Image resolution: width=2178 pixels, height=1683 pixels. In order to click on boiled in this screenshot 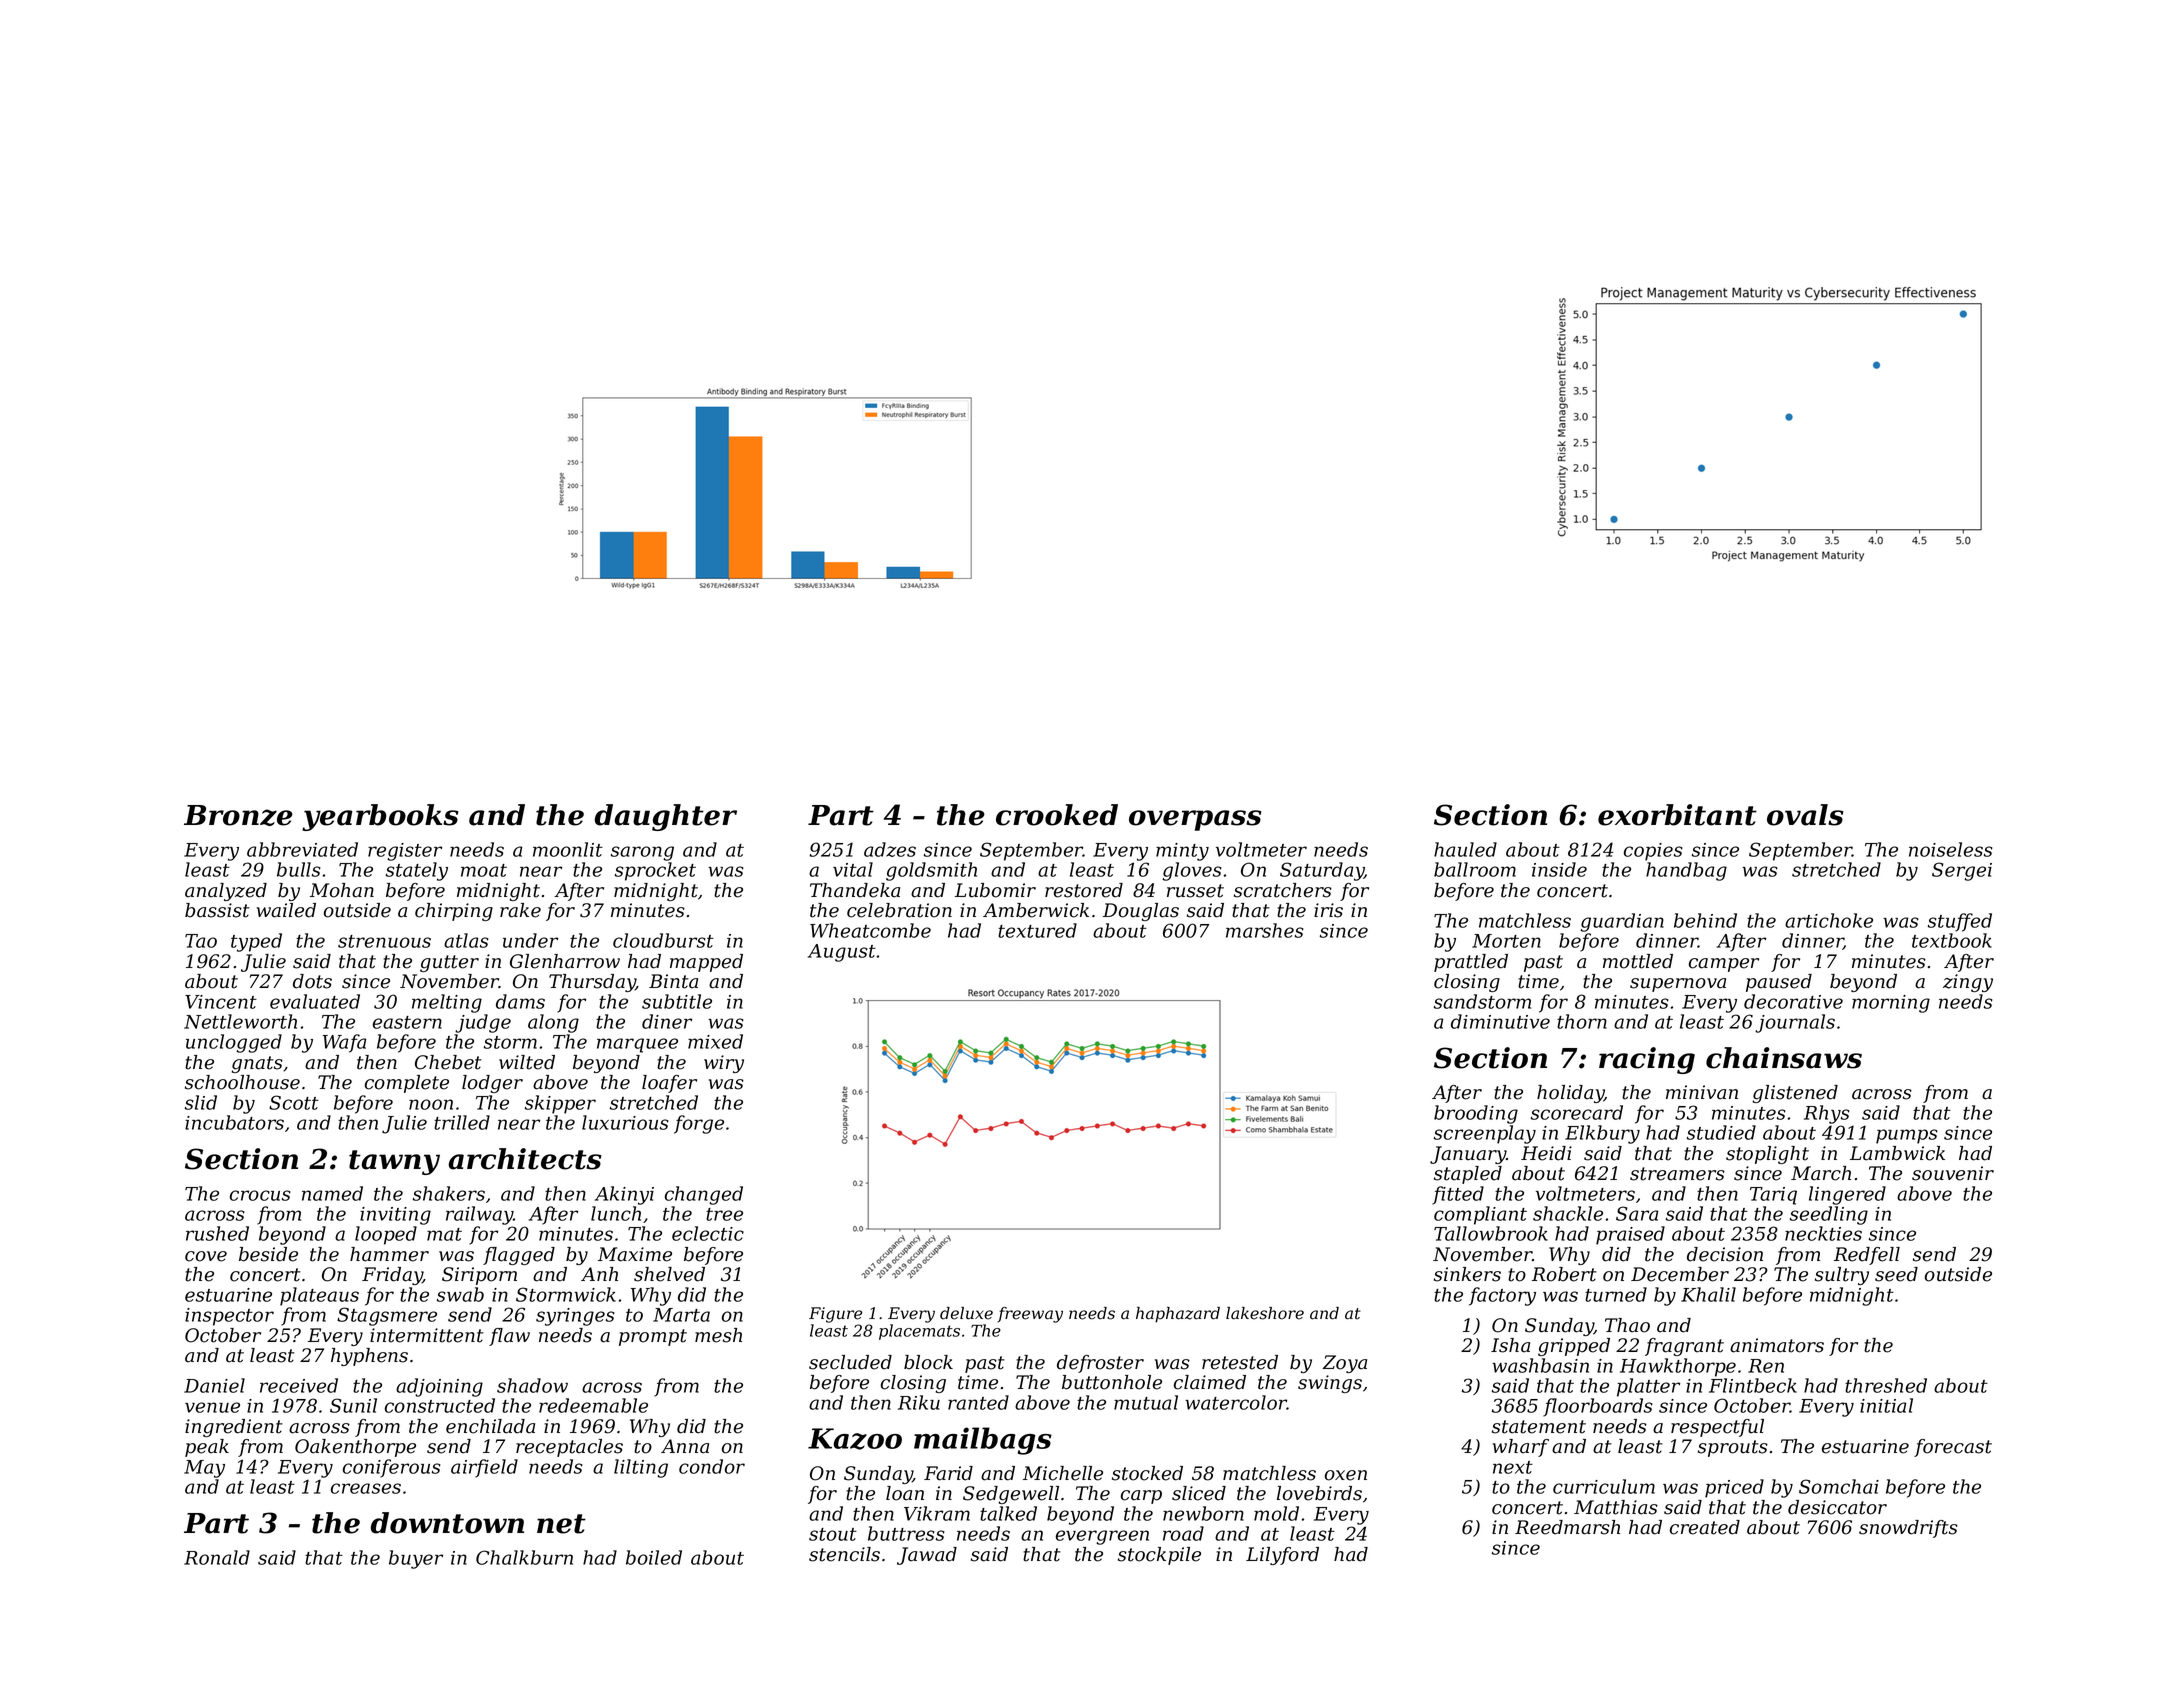, I will do `click(654, 1557)`.
